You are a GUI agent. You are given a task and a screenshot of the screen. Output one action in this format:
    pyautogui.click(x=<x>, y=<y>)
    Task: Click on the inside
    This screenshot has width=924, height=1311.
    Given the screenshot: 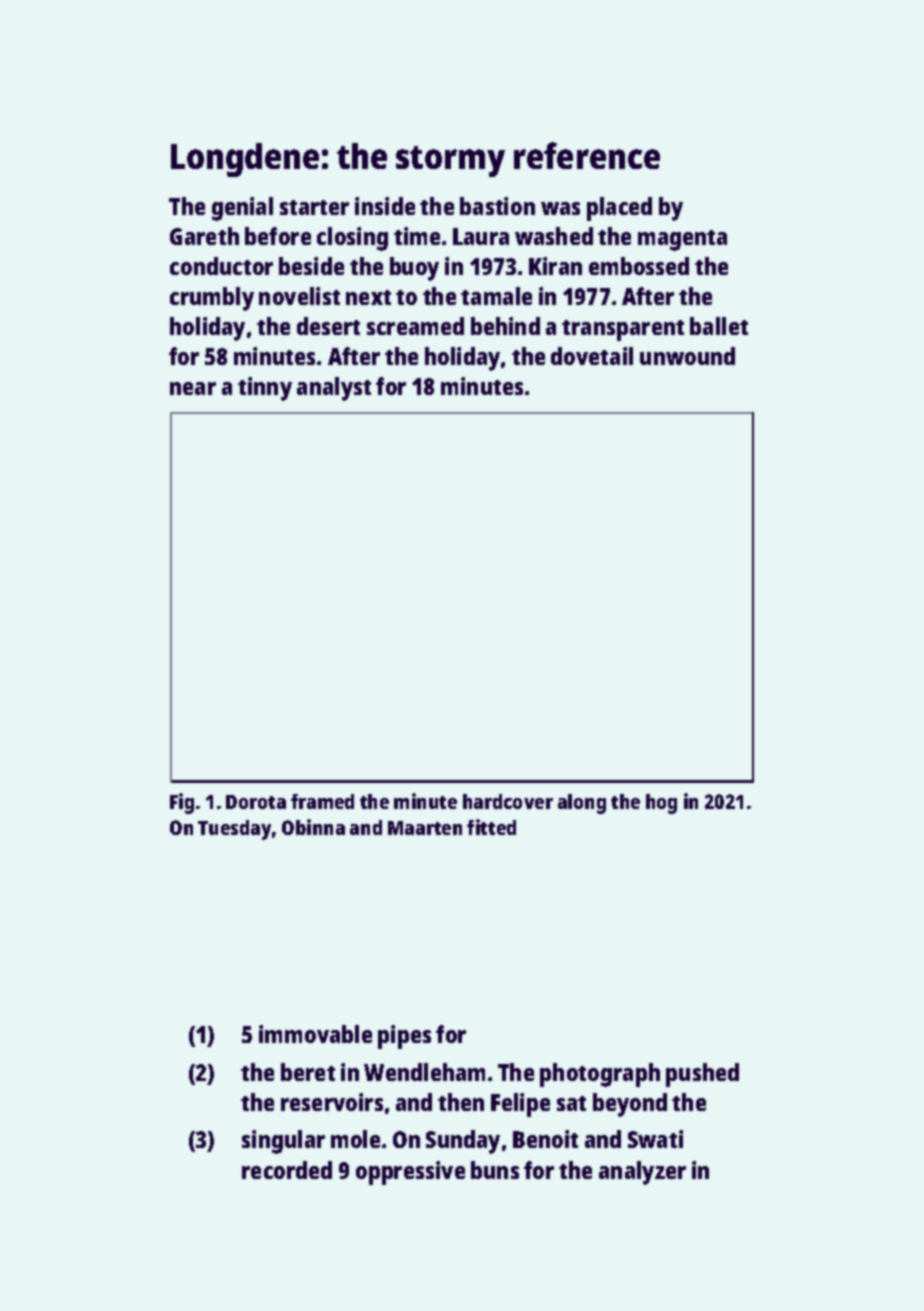 What is the action you would take?
    pyautogui.click(x=385, y=206)
